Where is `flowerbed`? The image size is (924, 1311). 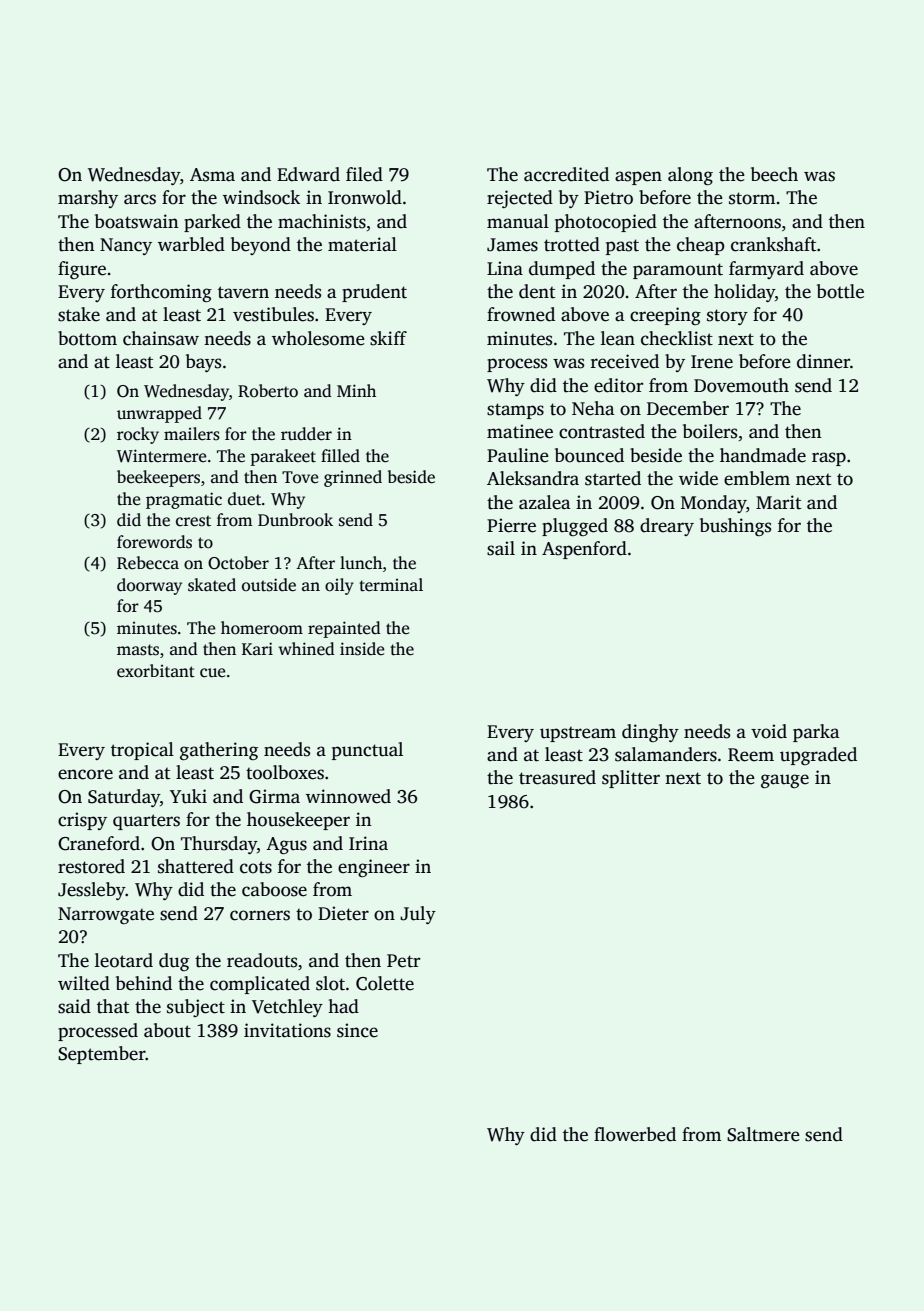
flowerbed is located at coordinates (635, 1134).
